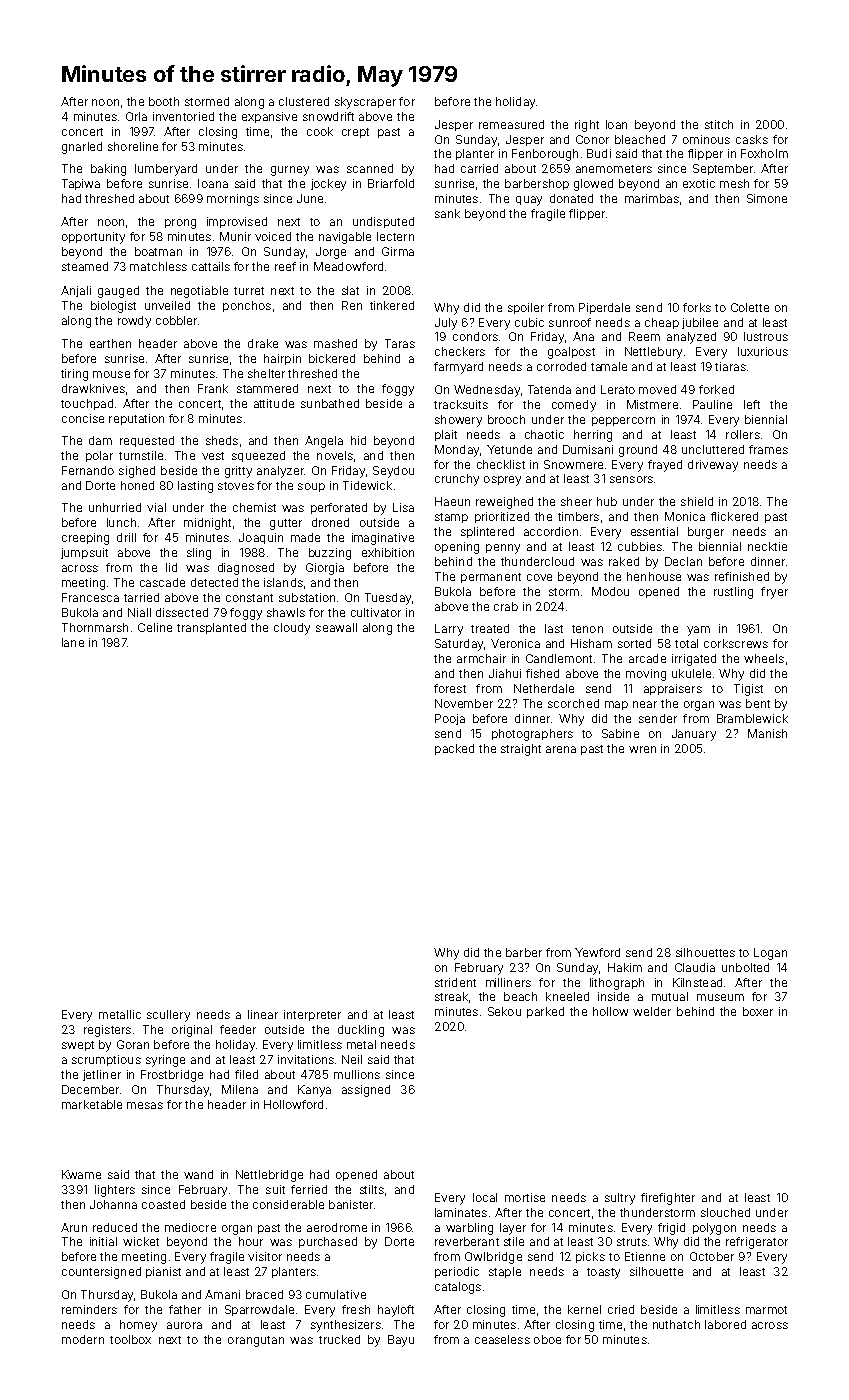  What do you see at coordinates (164, 101) in the page?
I see `booth` at bounding box center [164, 101].
